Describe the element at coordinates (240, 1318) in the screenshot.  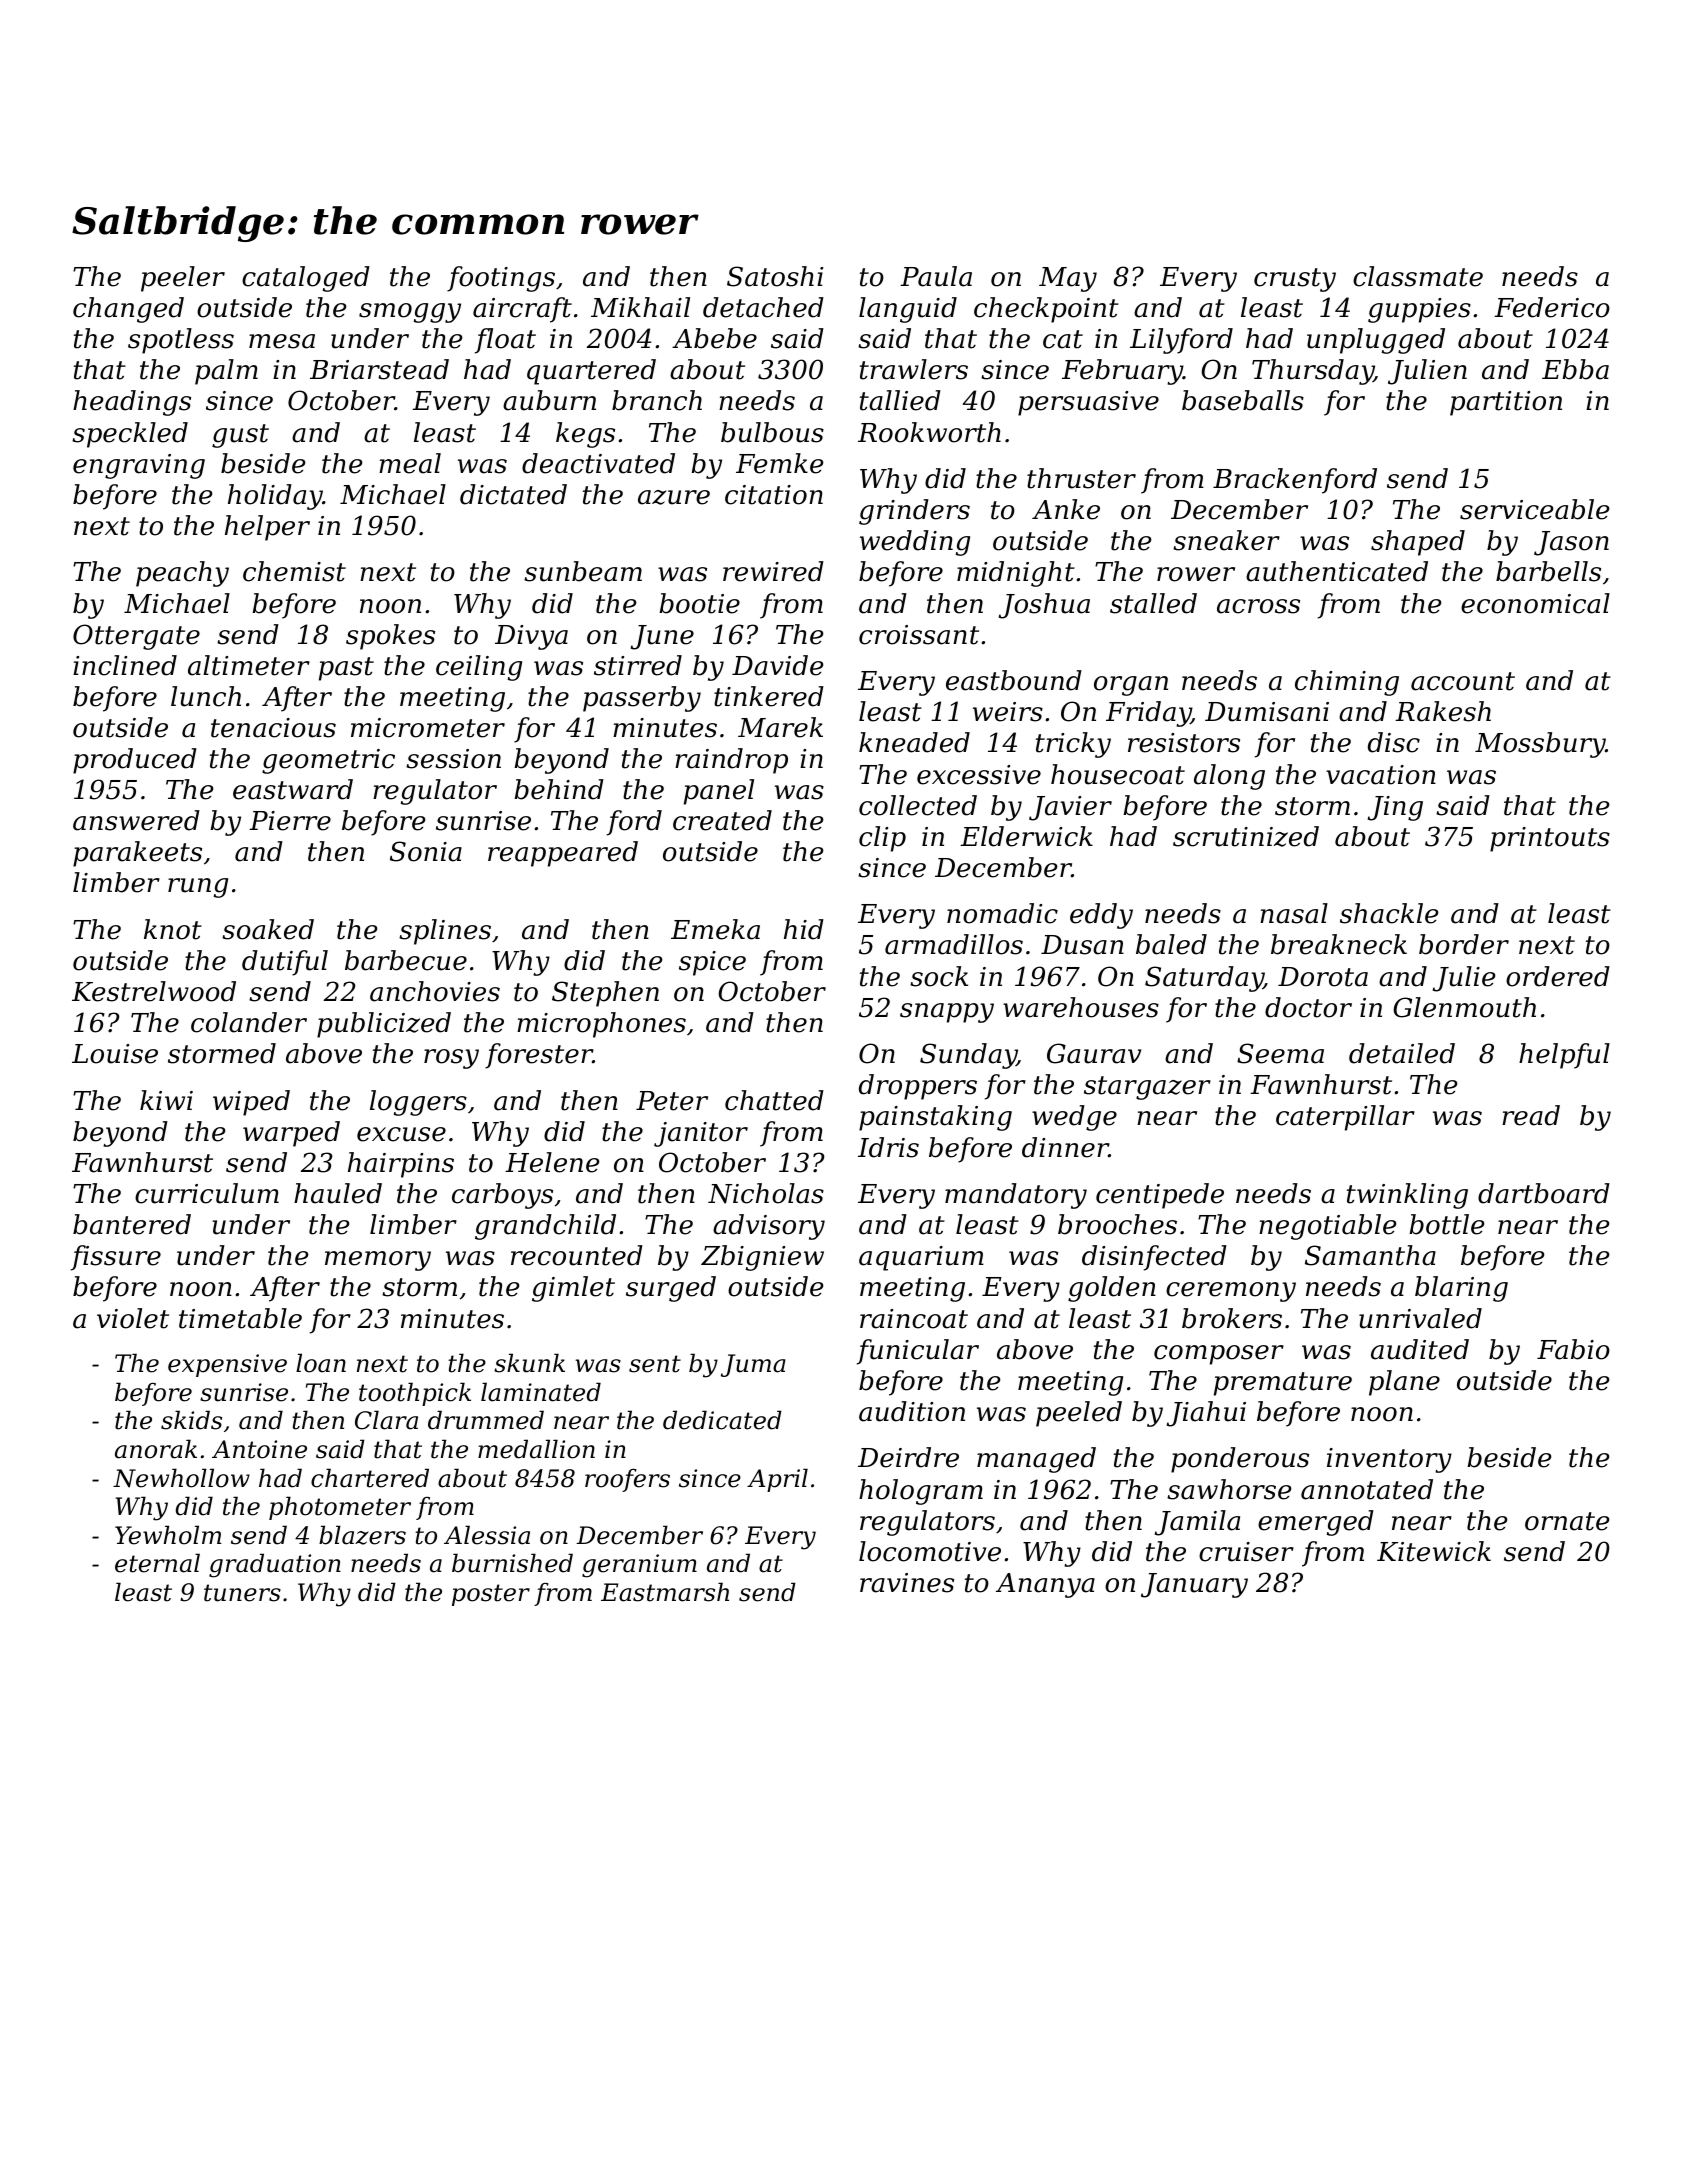
I see `timetable` at that location.
